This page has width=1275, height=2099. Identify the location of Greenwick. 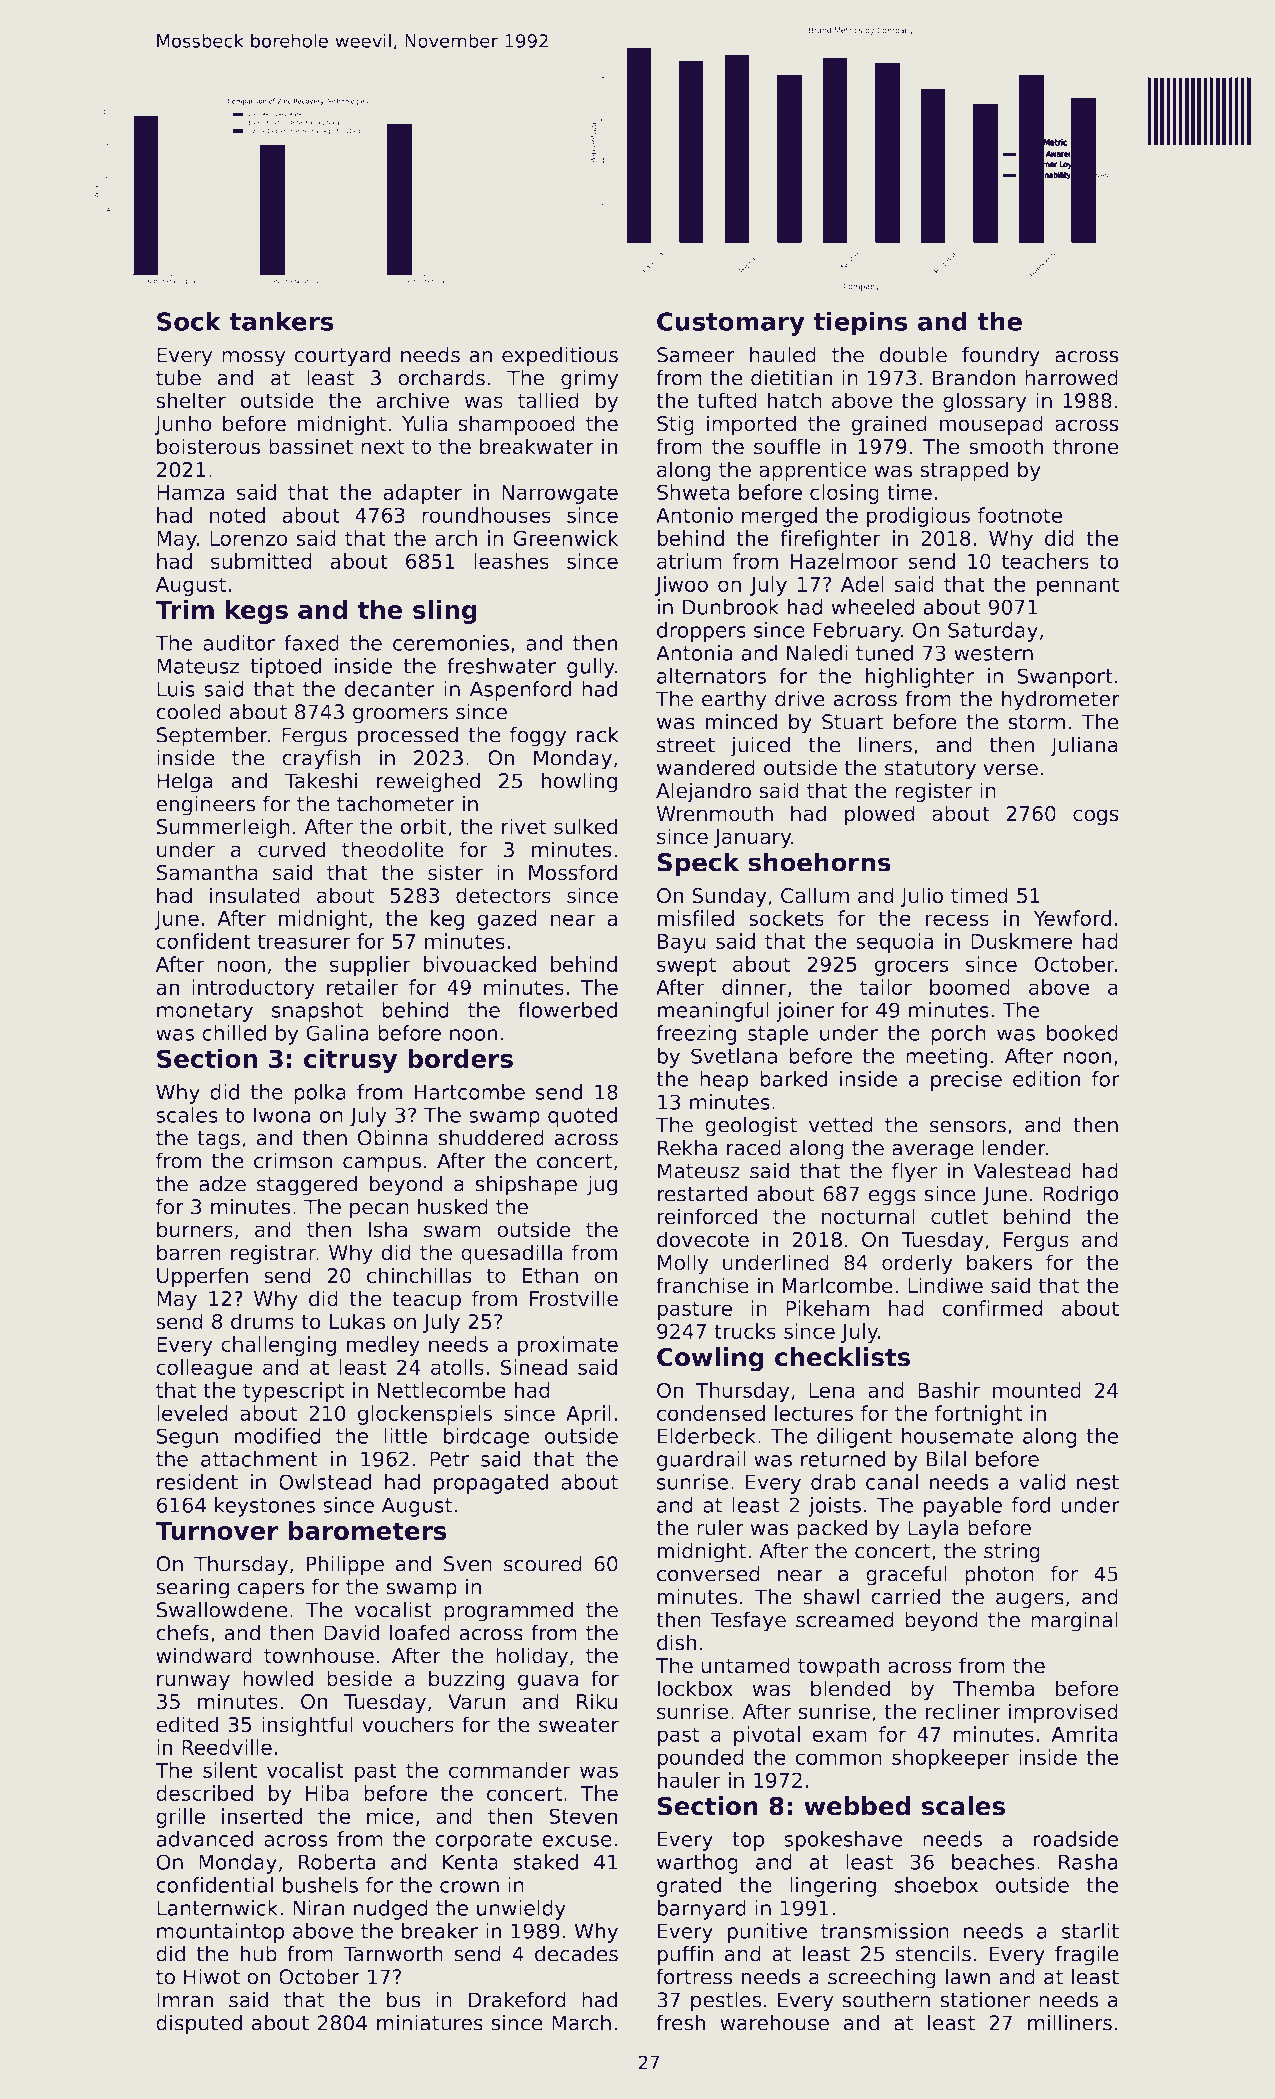
(565, 538).
